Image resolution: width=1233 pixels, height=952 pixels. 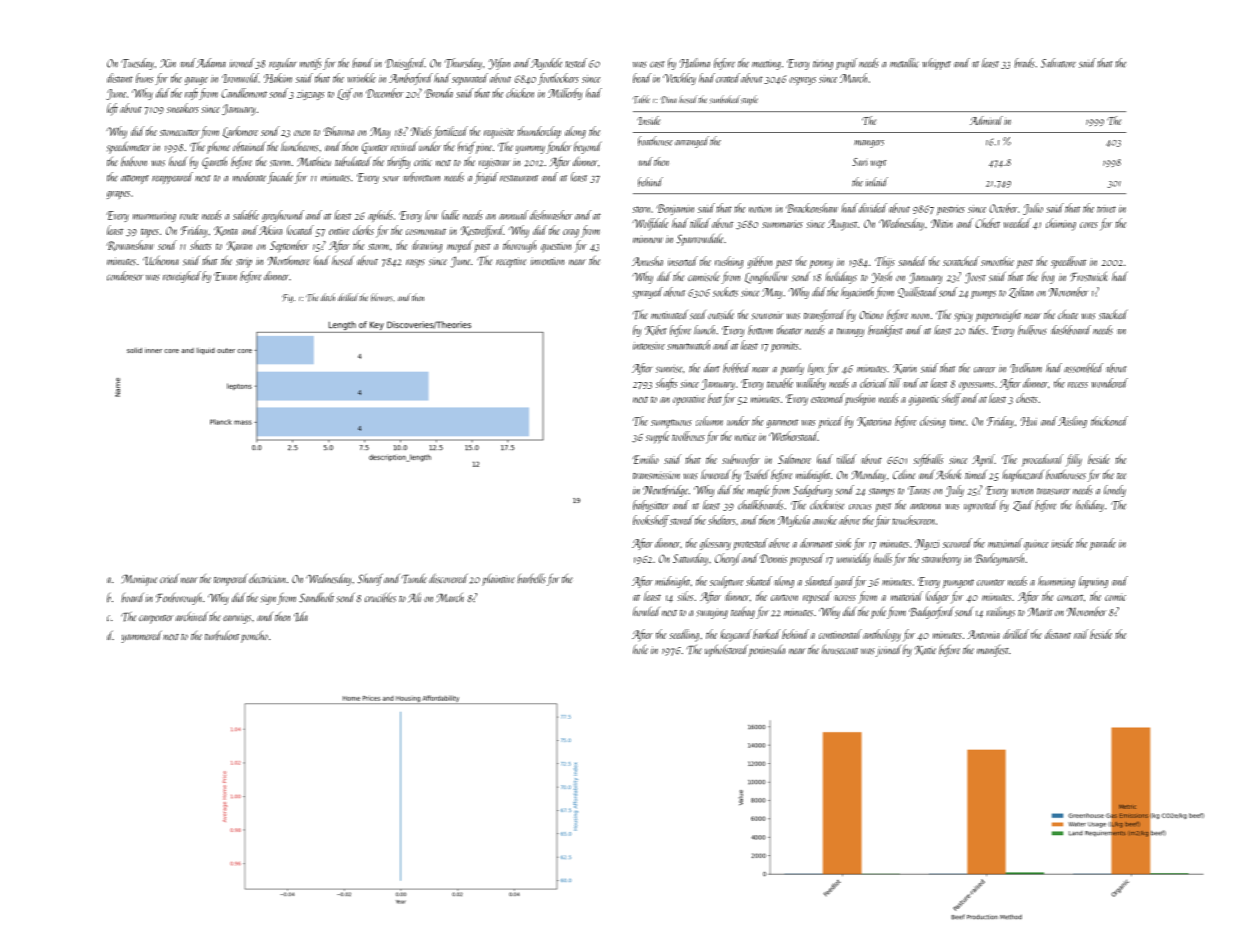 What do you see at coordinates (1110, 383) in the screenshot?
I see `wondered` at bounding box center [1110, 383].
